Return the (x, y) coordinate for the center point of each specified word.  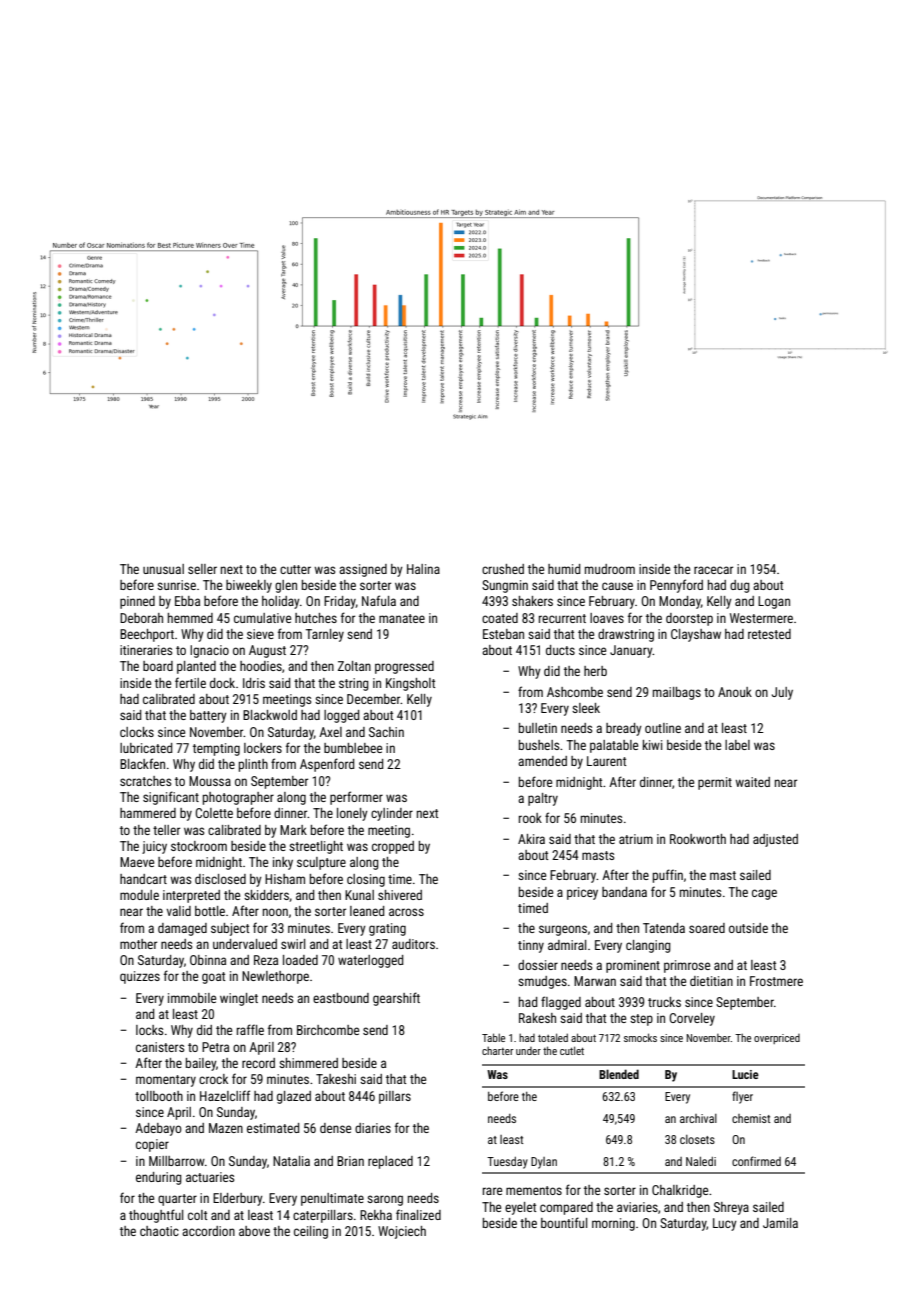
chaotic (159, 1231)
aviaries (637, 1207)
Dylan (544, 1163)
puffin (668, 876)
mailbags (677, 693)
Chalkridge (680, 1191)
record (258, 1063)
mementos (534, 1190)
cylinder (392, 814)
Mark (293, 830)
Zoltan (354, 666)
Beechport (147, 635)
